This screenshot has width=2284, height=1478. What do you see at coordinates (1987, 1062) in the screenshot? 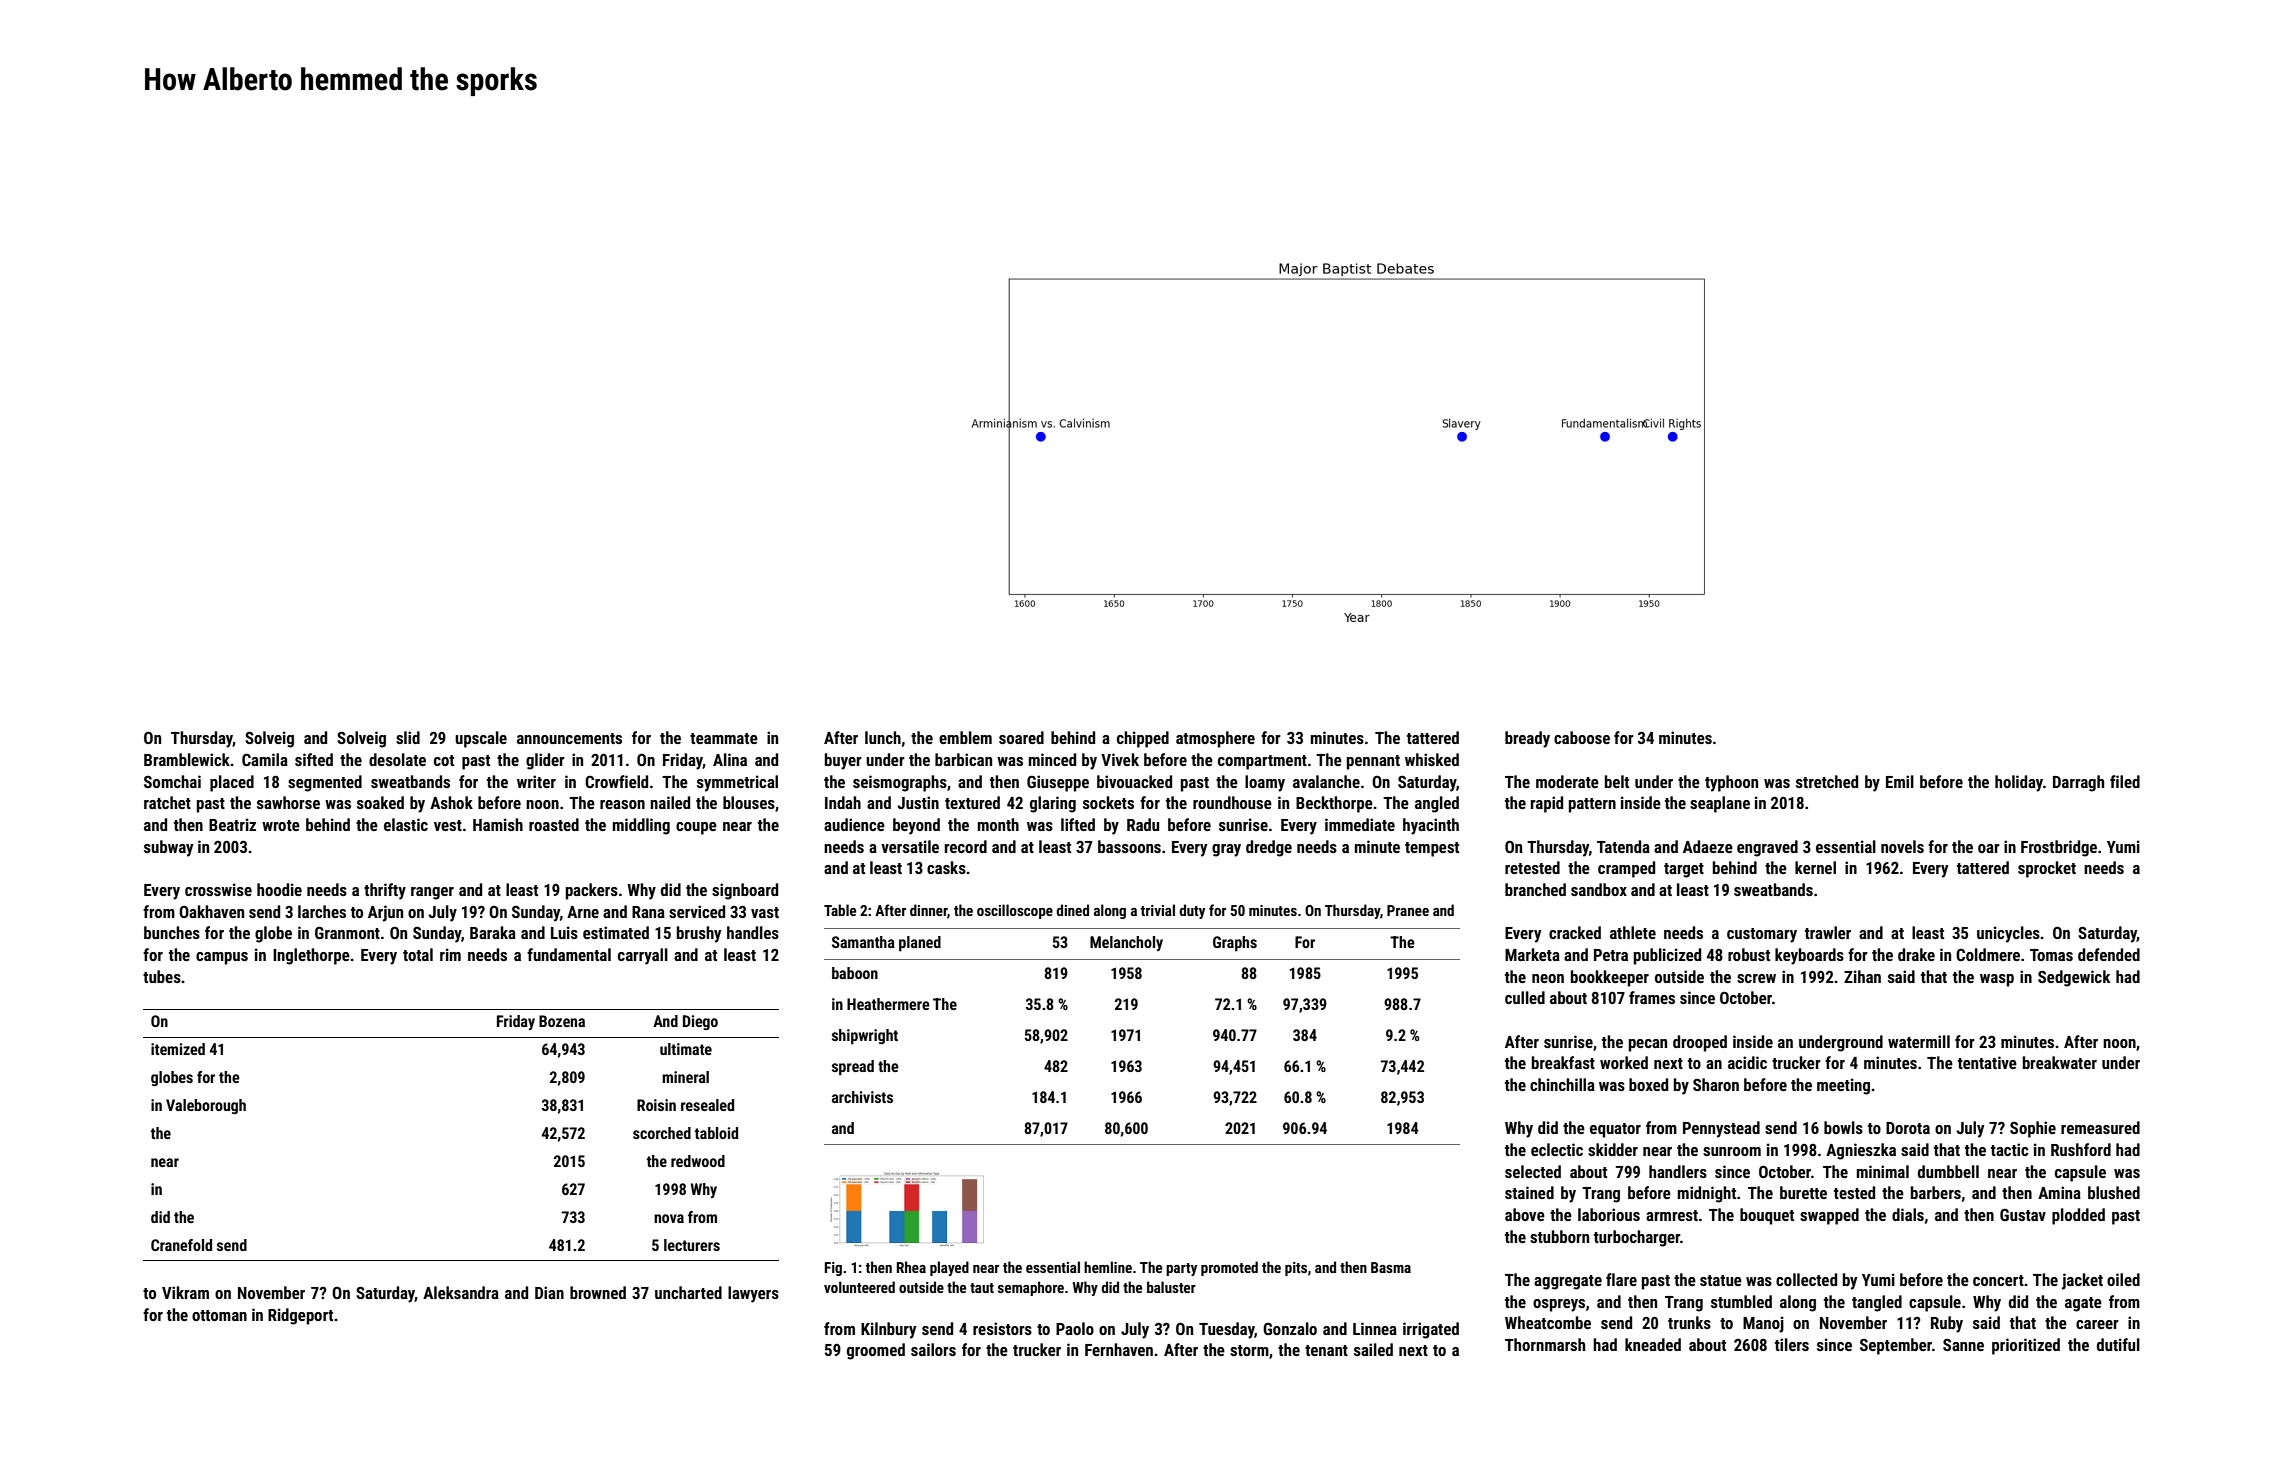
I see `tentative` at bounding box center [1987, 1062].
